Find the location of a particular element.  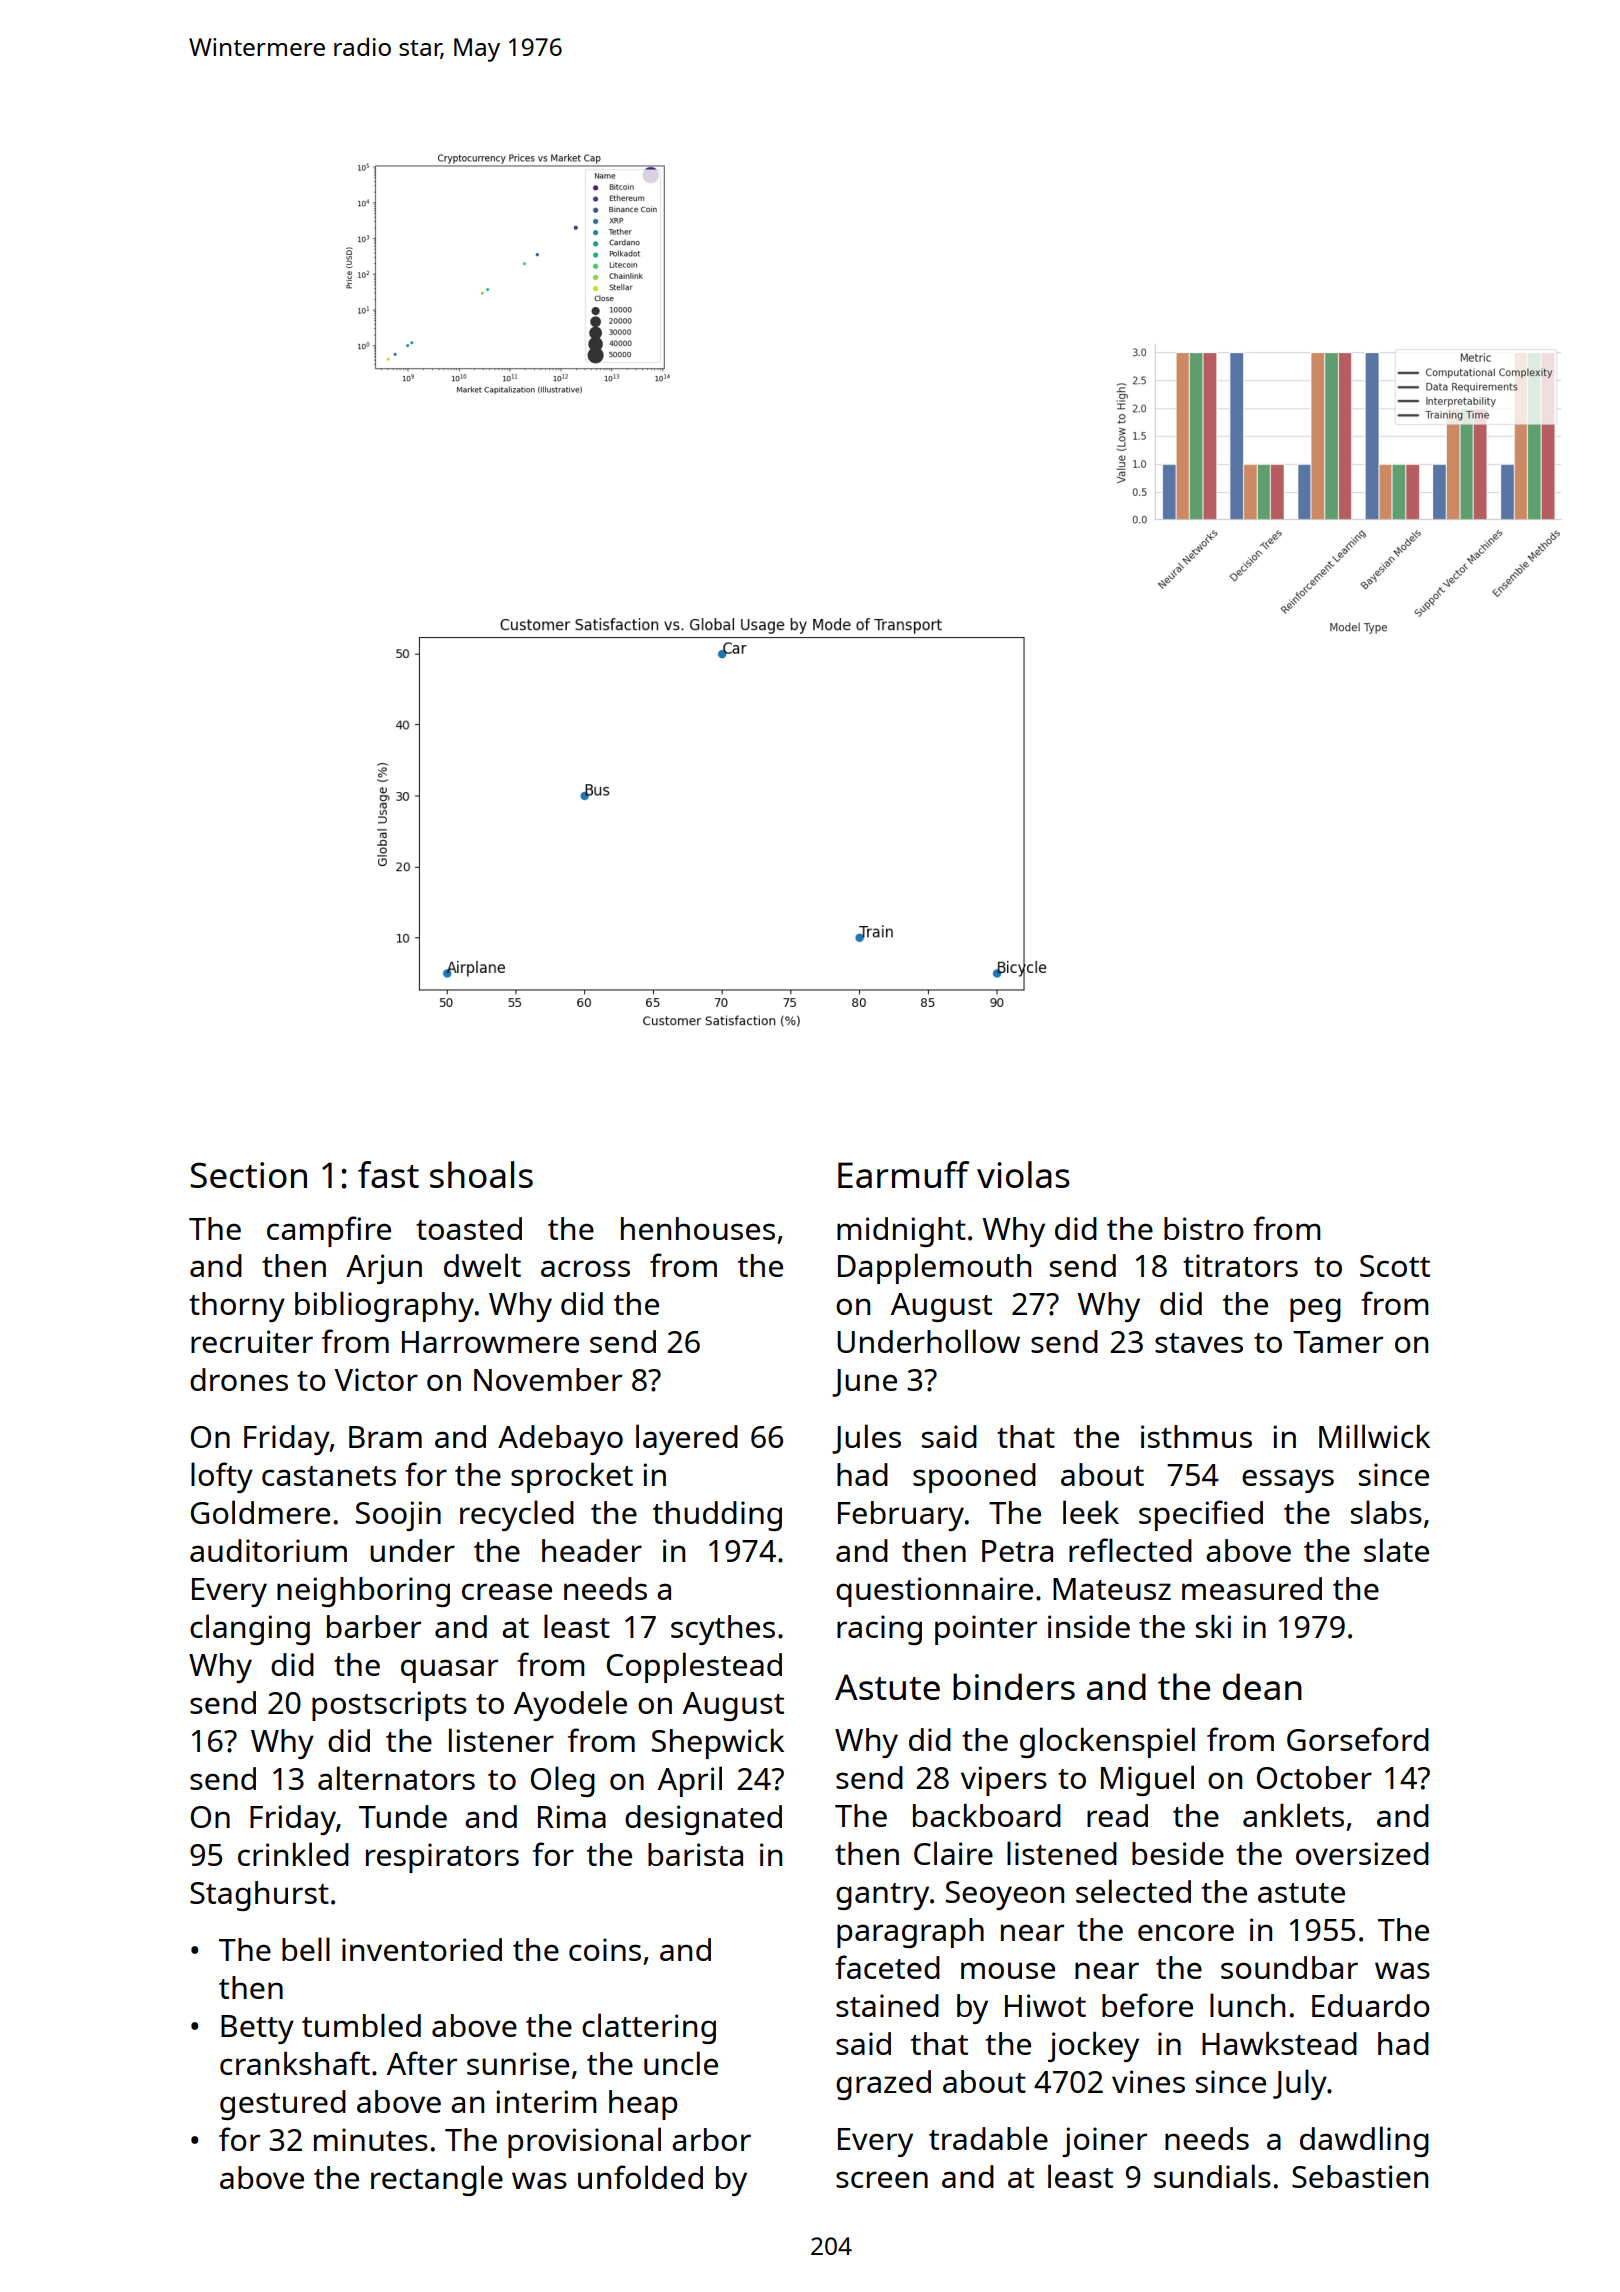

neighboring is located at coordinates (363, 1592).
